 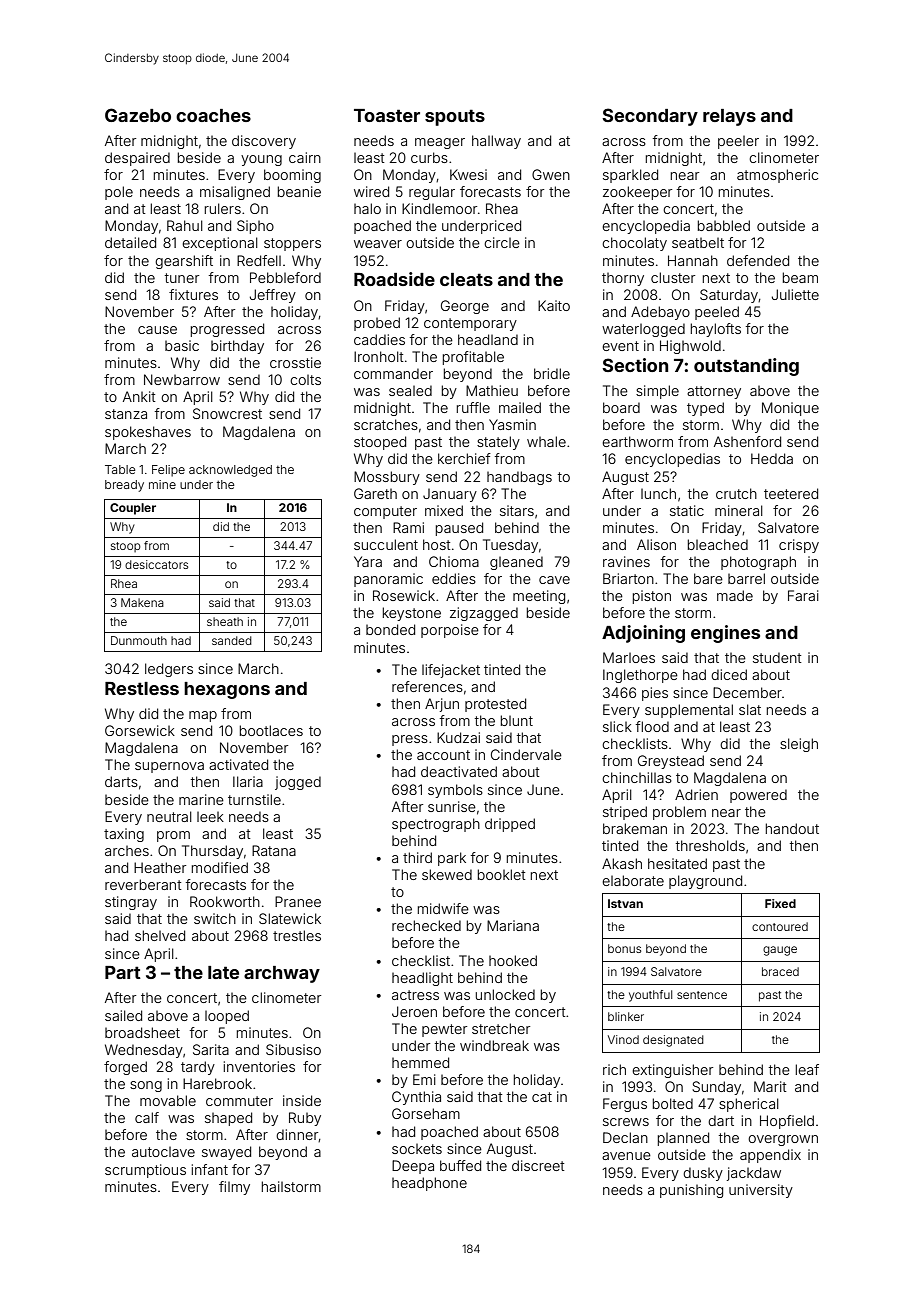 What do you see at coordinates (156, 564) in the image?
I see `desiccators` at bounding box center [156, 564].
